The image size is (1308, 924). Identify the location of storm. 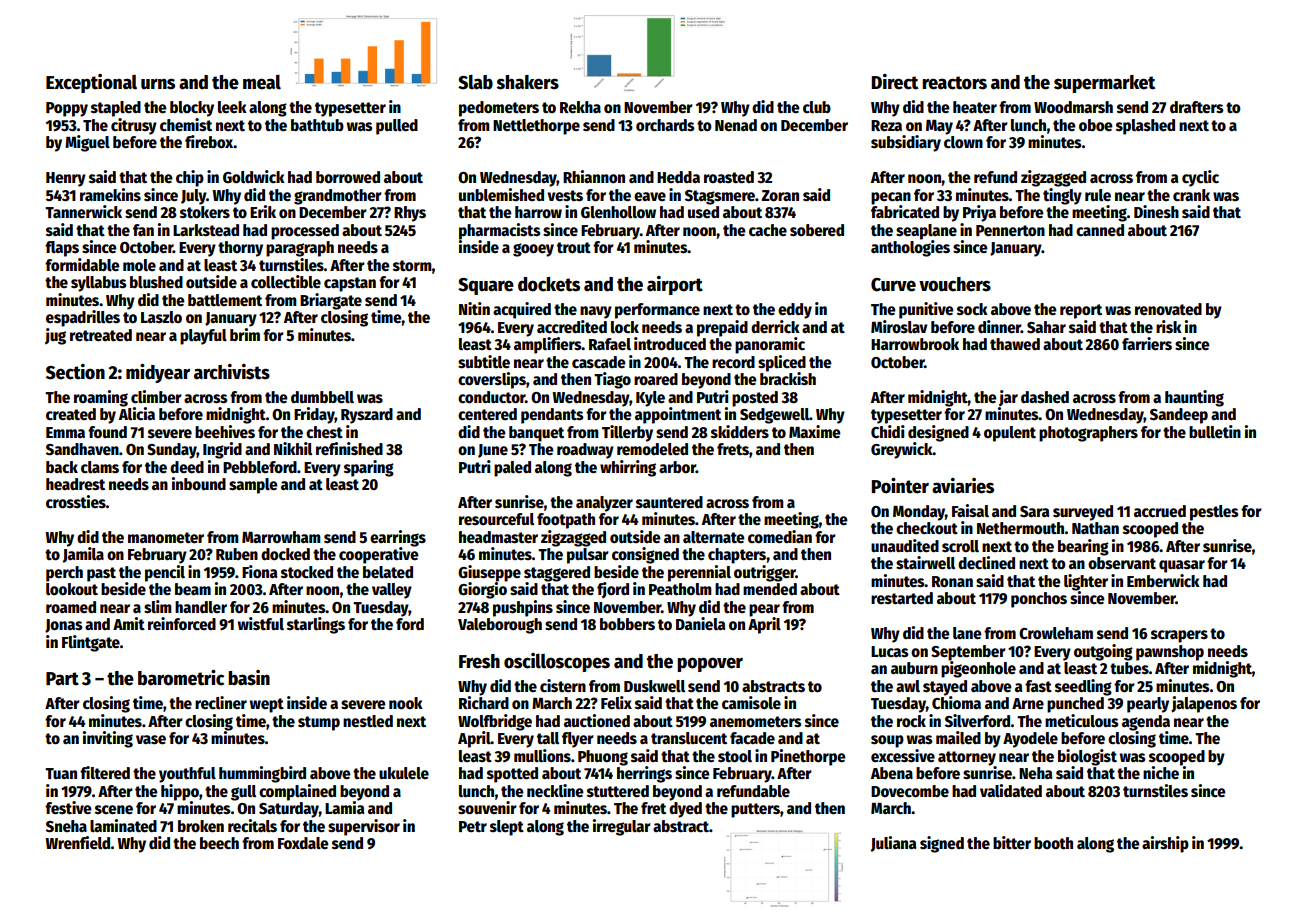
(412, 265).
